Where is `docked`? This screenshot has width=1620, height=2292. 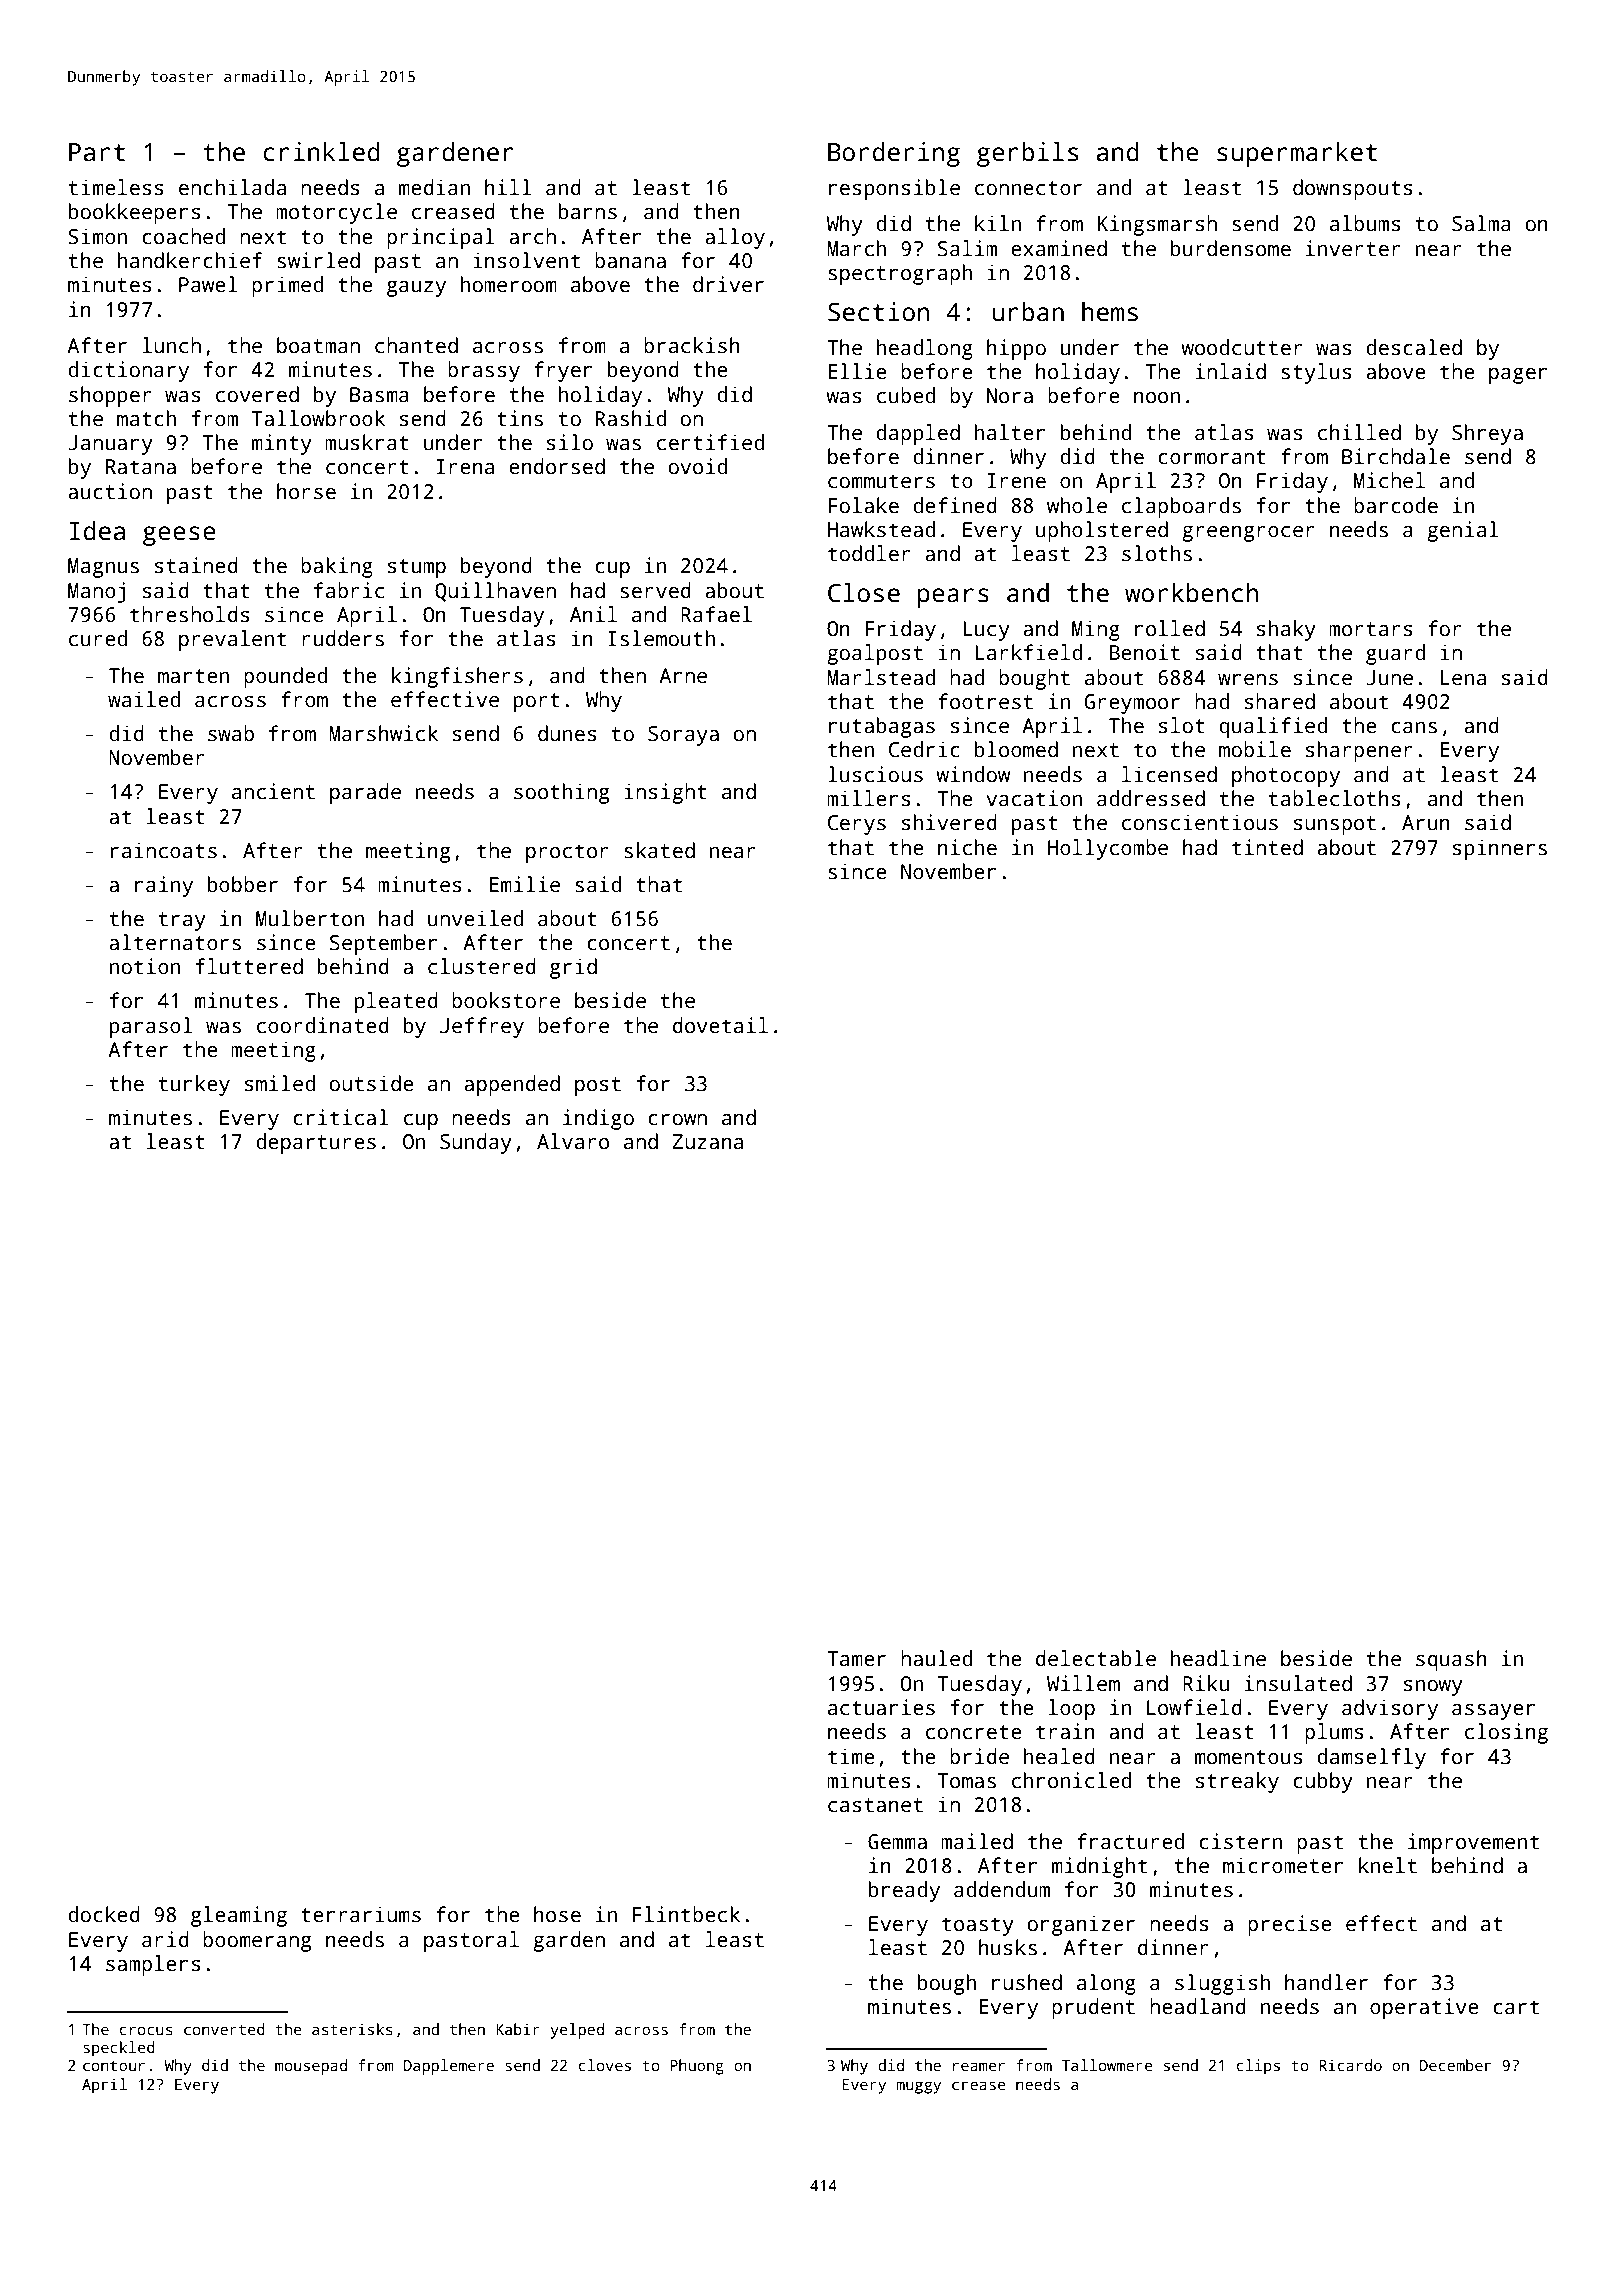
docked is located at coordinates (104, 1914).
